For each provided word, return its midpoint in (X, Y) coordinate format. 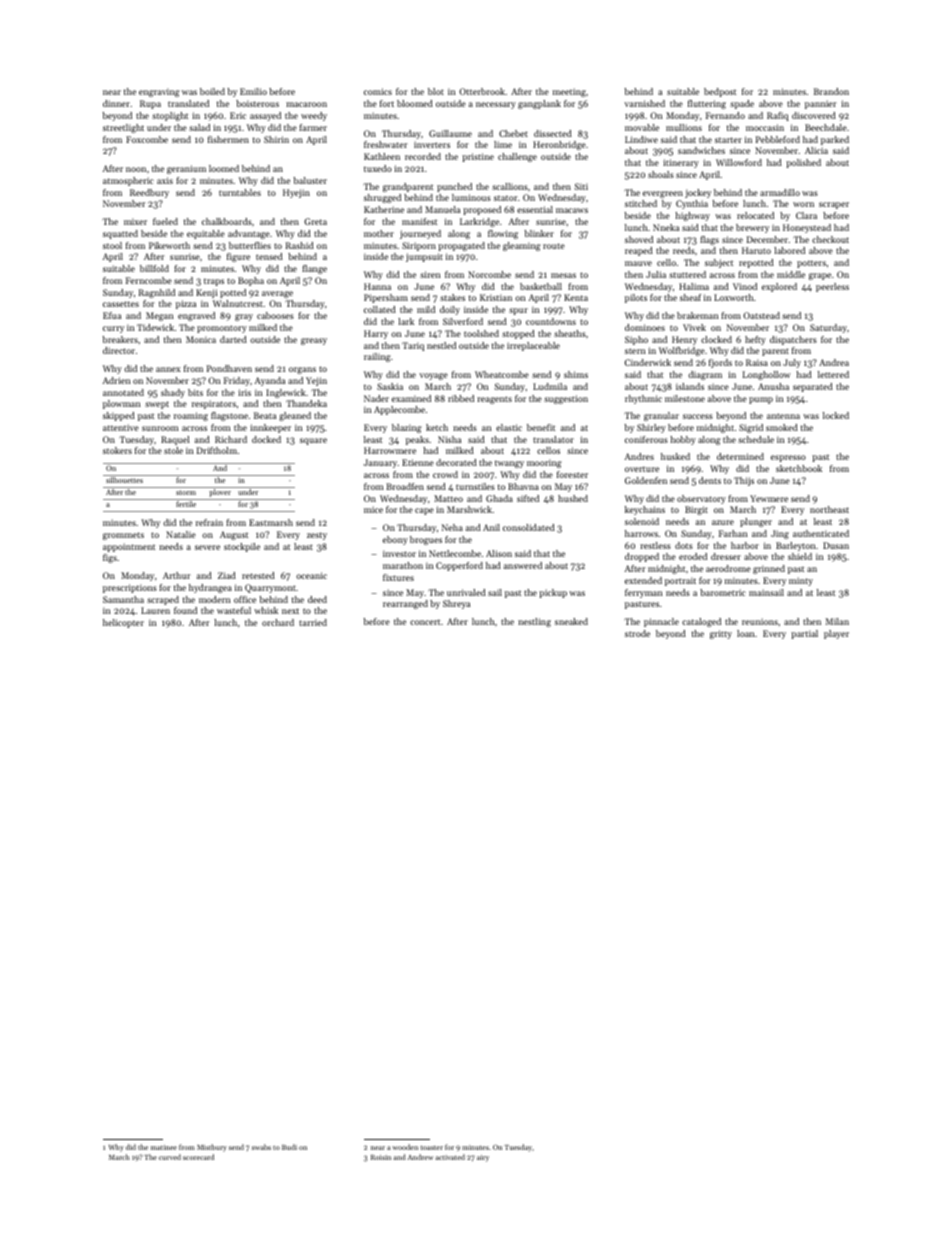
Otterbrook (482, 91)
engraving (159, 92)
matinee (164, 1147)
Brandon (831, 91)
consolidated (529, 527)
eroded (693, 556)
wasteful (234, 610)
